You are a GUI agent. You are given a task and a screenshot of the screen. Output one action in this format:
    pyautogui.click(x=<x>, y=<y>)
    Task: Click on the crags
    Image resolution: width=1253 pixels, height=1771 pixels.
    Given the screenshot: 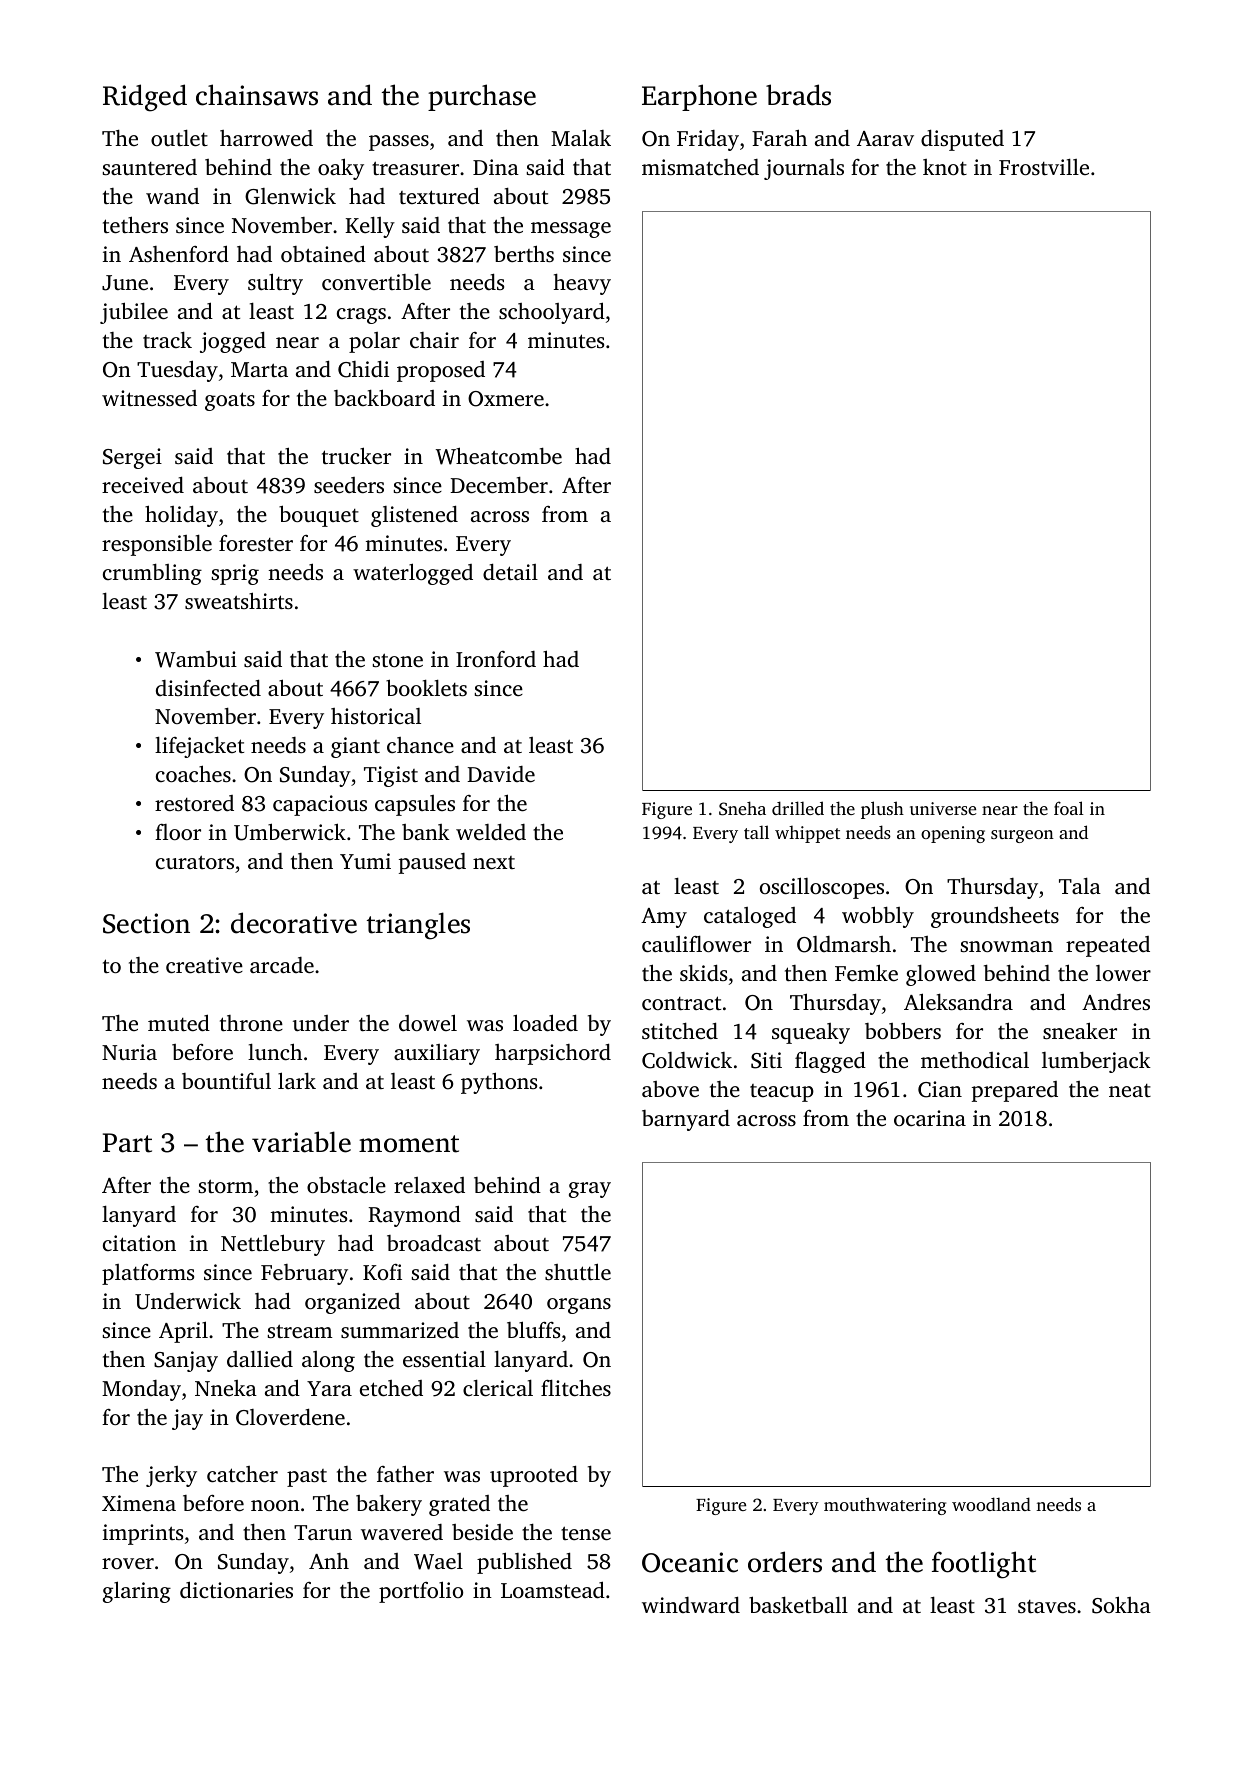 What is the action you would take?
    pyautogui.click(x=361, y=316)
